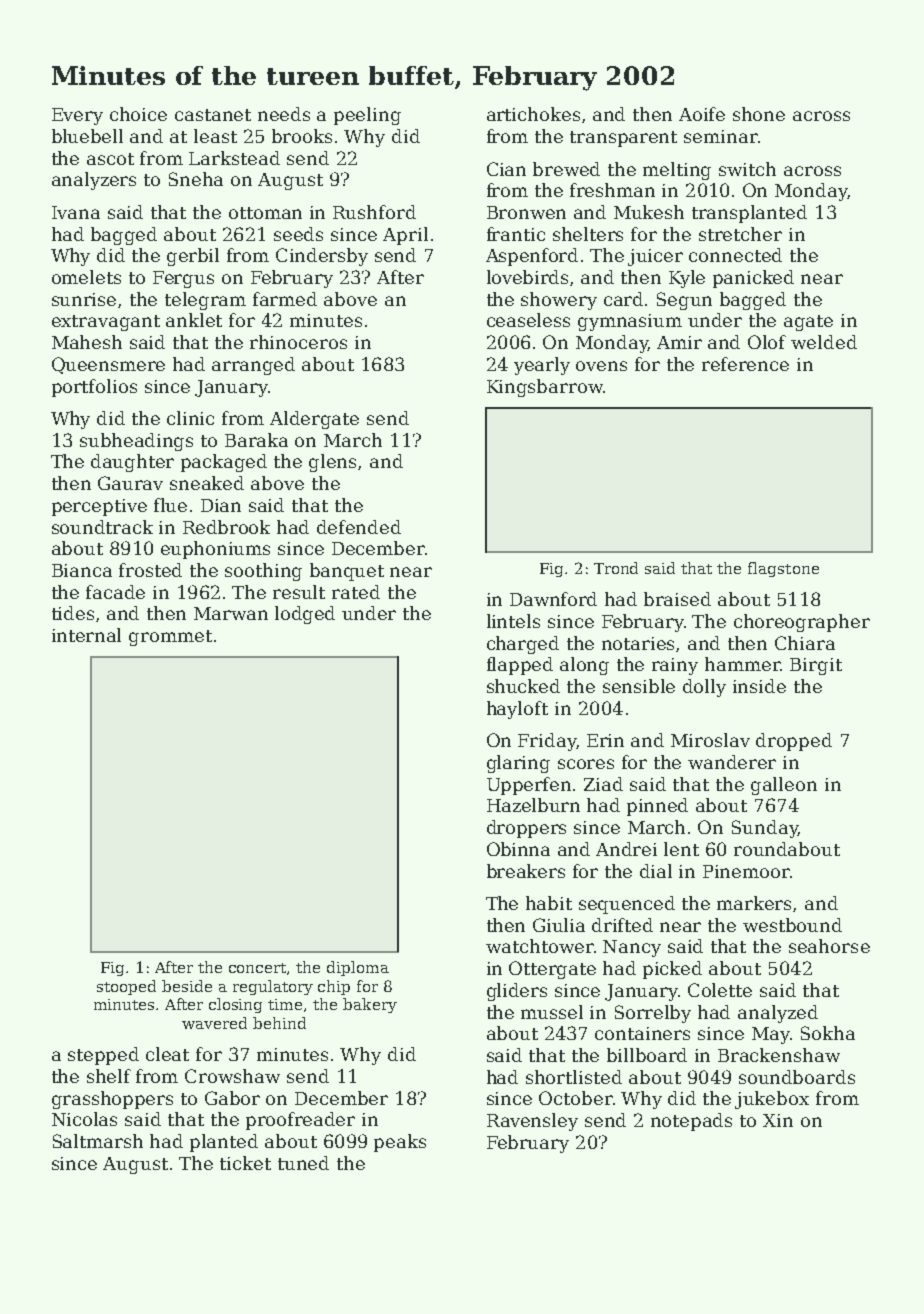 The width and height of the image is (924, 1314). I want to click on omelets, so click(86, 277).
